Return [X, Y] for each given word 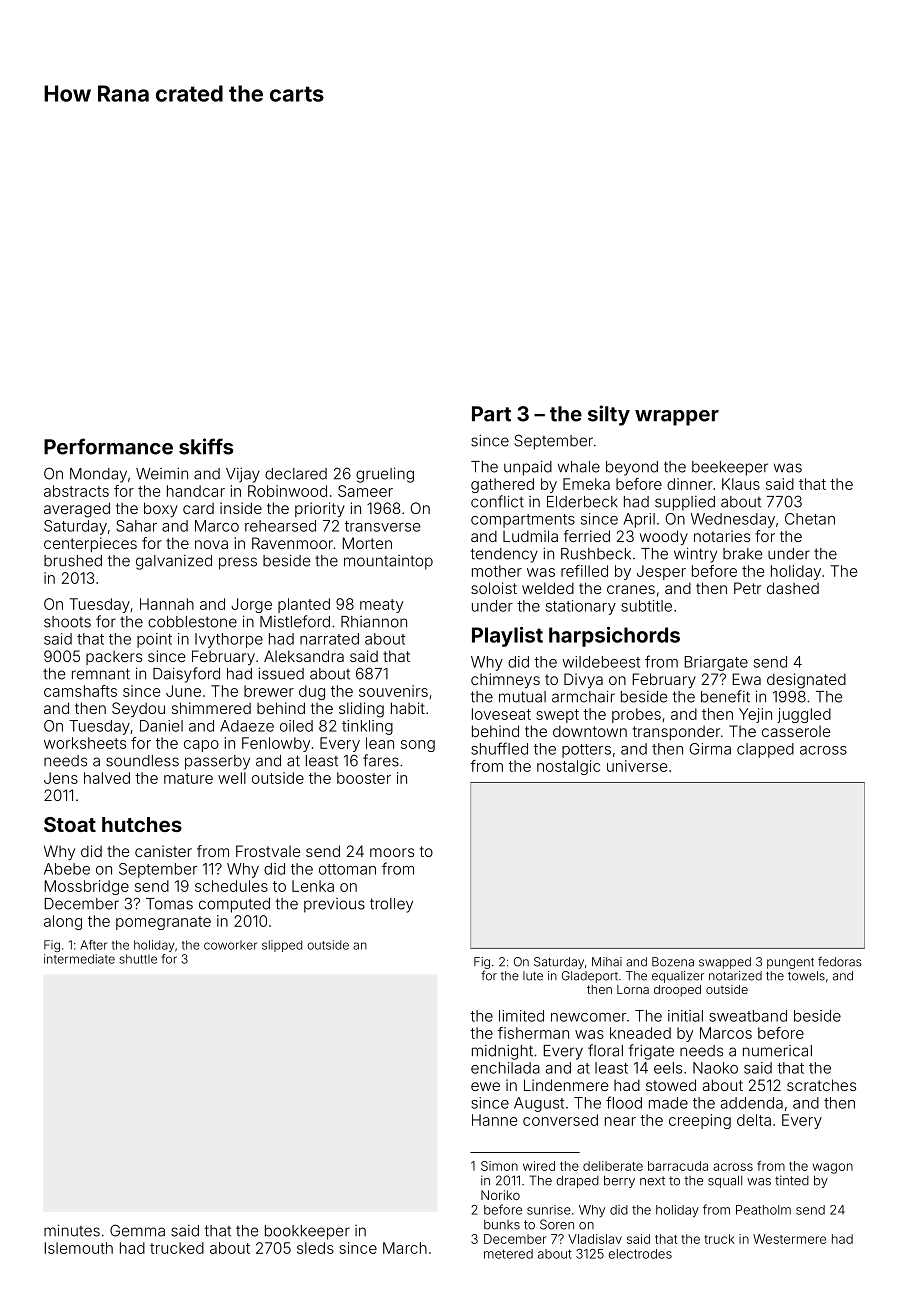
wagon [833, 1168]
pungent [790, 963]
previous [334, 905]
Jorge [251, 605]
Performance [108, 446]
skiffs [206, 446]
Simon [499, 1166]
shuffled [499, 748]
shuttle [138, 959]
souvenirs [393, 691]
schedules [231, 886]
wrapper [677, 418]
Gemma [137, 1230]
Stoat [70, 824]
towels [806, 976]
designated [806, 681]
